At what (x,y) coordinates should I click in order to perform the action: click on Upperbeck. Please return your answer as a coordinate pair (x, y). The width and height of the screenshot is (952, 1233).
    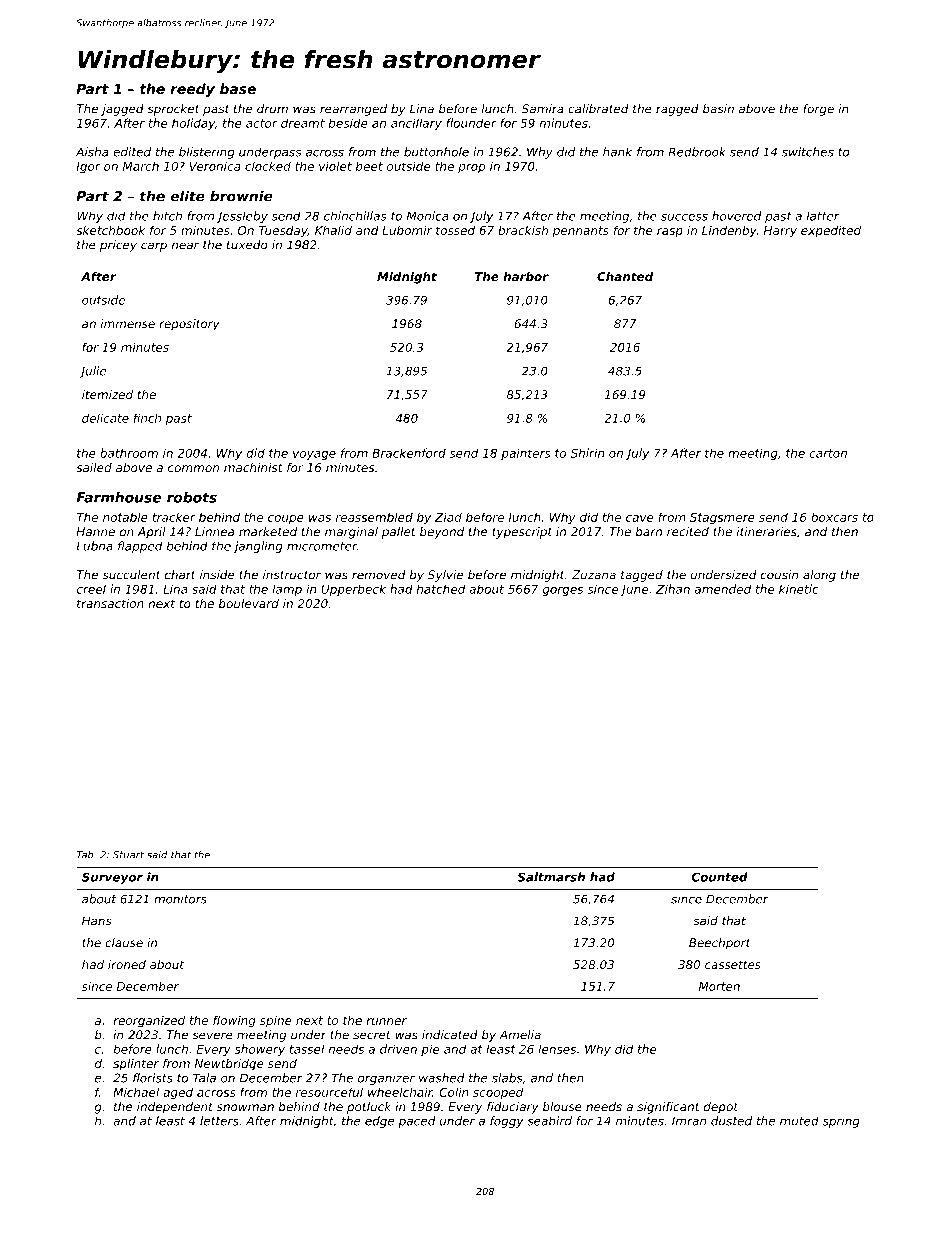
    Looking at the image, I should click on (353, 590).
